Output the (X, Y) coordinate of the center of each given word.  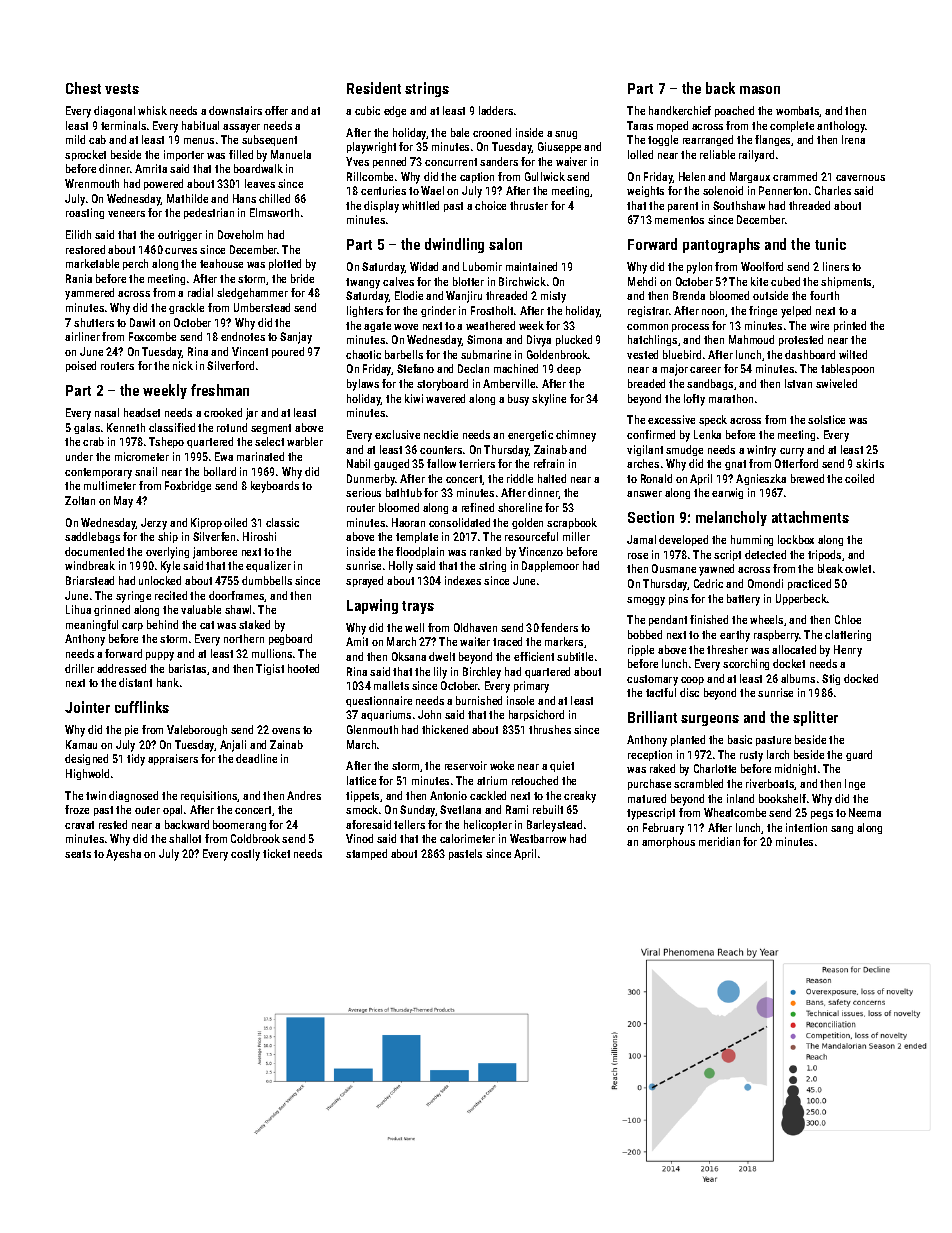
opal (172, 810)
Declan (473, 368)
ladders (496, 110)
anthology (841, 127)
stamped (366, 854)
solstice (826, 419)
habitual (200, 125)
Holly (401, 567)
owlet (858, 568)
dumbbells (267, 580)
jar (252, 414)
